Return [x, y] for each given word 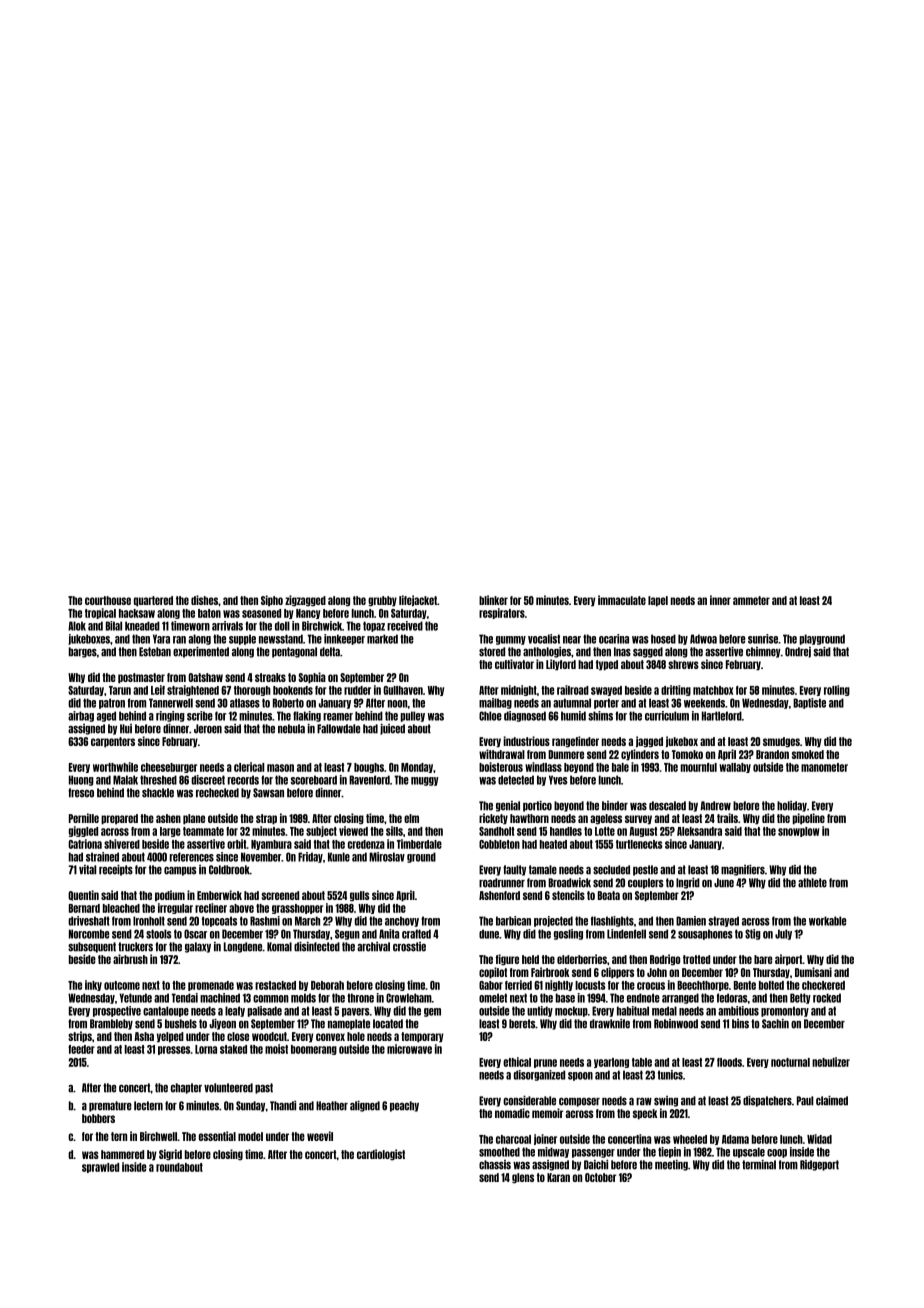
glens [523, 1178]
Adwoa [703, 639]
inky [93, 985]
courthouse [108, 600]
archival [373, 947]
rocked [827, 998]
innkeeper [344, 639]
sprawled [100, 1168]
